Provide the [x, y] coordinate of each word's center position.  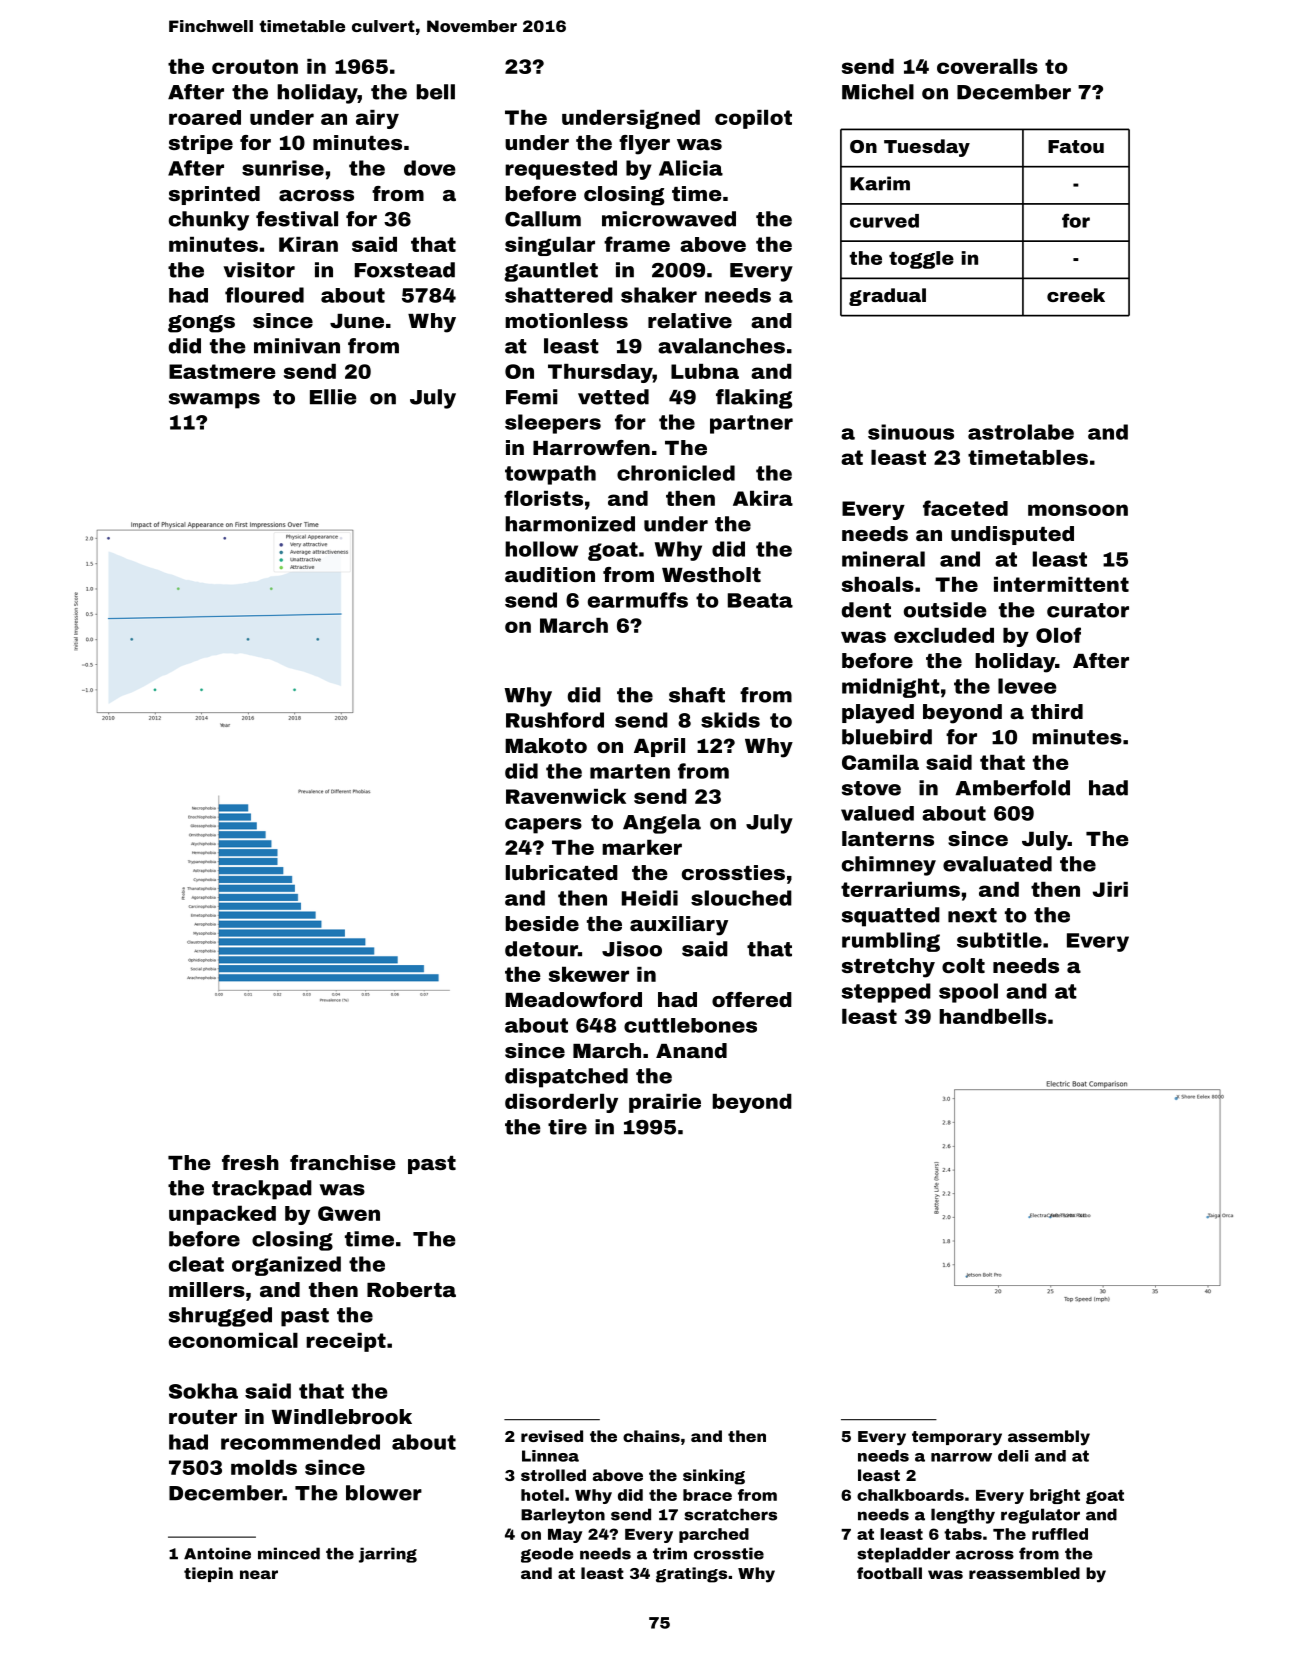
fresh [250, 1162]
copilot [753, 119]
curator [1088, 610]
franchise [343, 1162]
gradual [887, 297]
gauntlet [551, 272]
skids [730, 720]
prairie [665, 1103]
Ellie [333, 397]
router [203, 1417]
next [972, 915]
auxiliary [679, 926]
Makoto [546, 745]
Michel [878, 92]
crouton [255, 66]
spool [968, 993]
